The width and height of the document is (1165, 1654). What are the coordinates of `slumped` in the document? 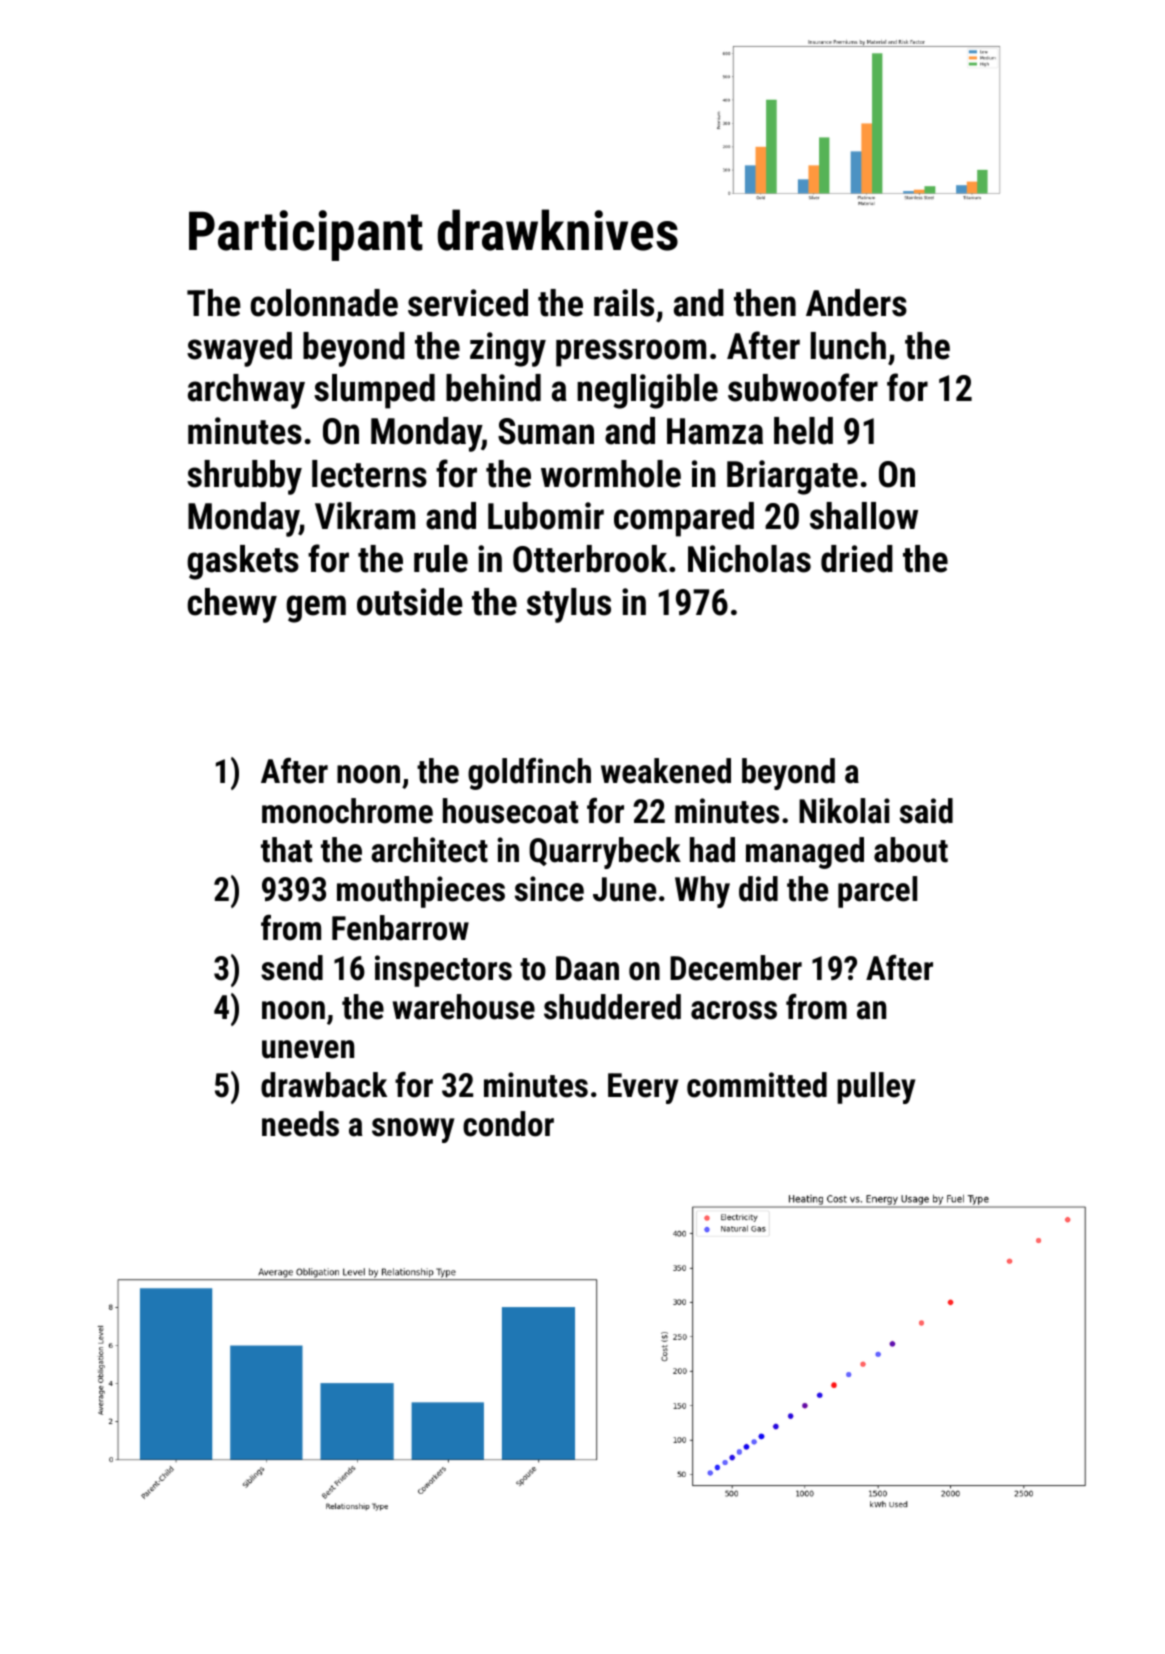 It's located at (374, 391).
